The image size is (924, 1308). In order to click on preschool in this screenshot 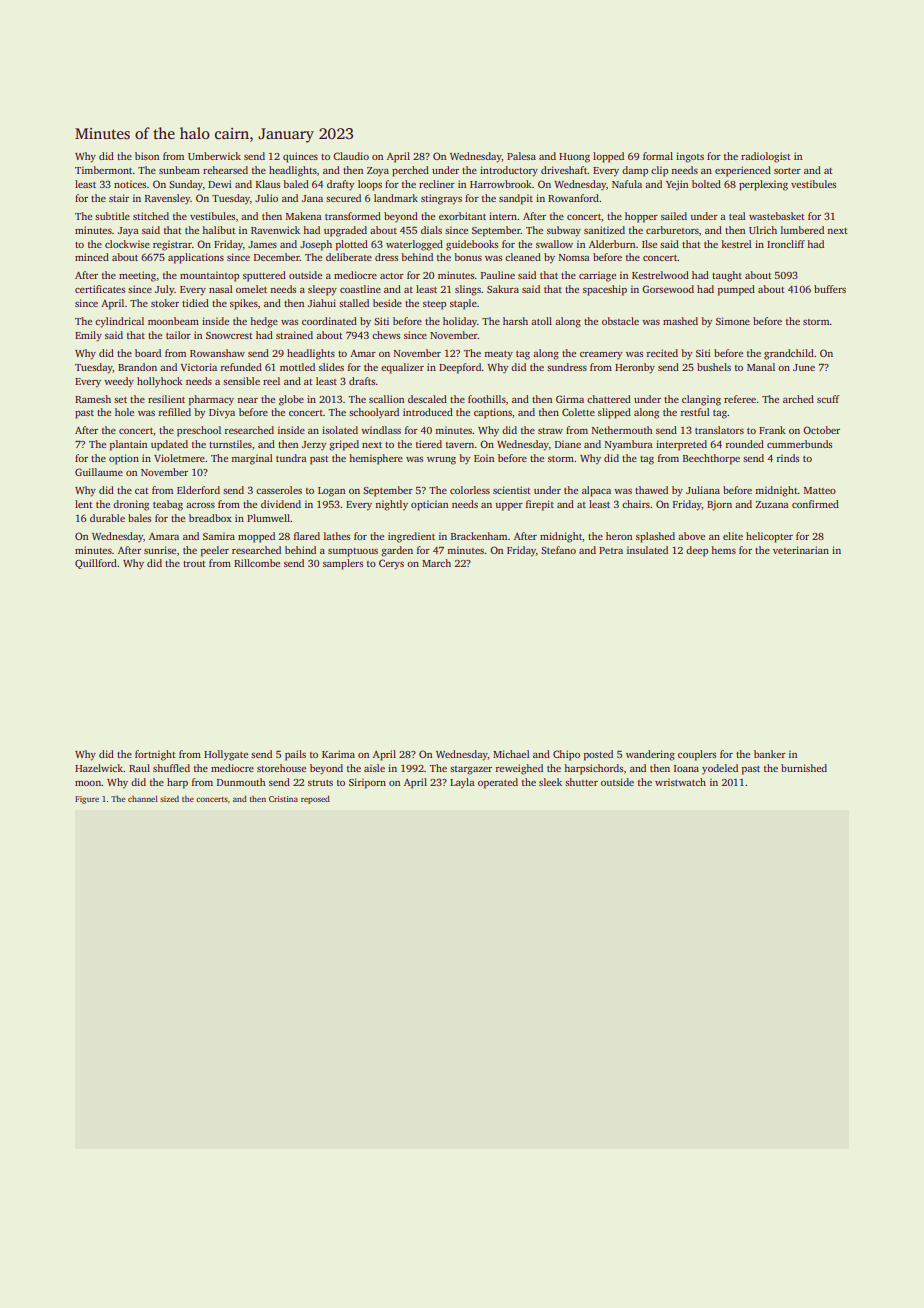, I will do `click(199, 431)`.
